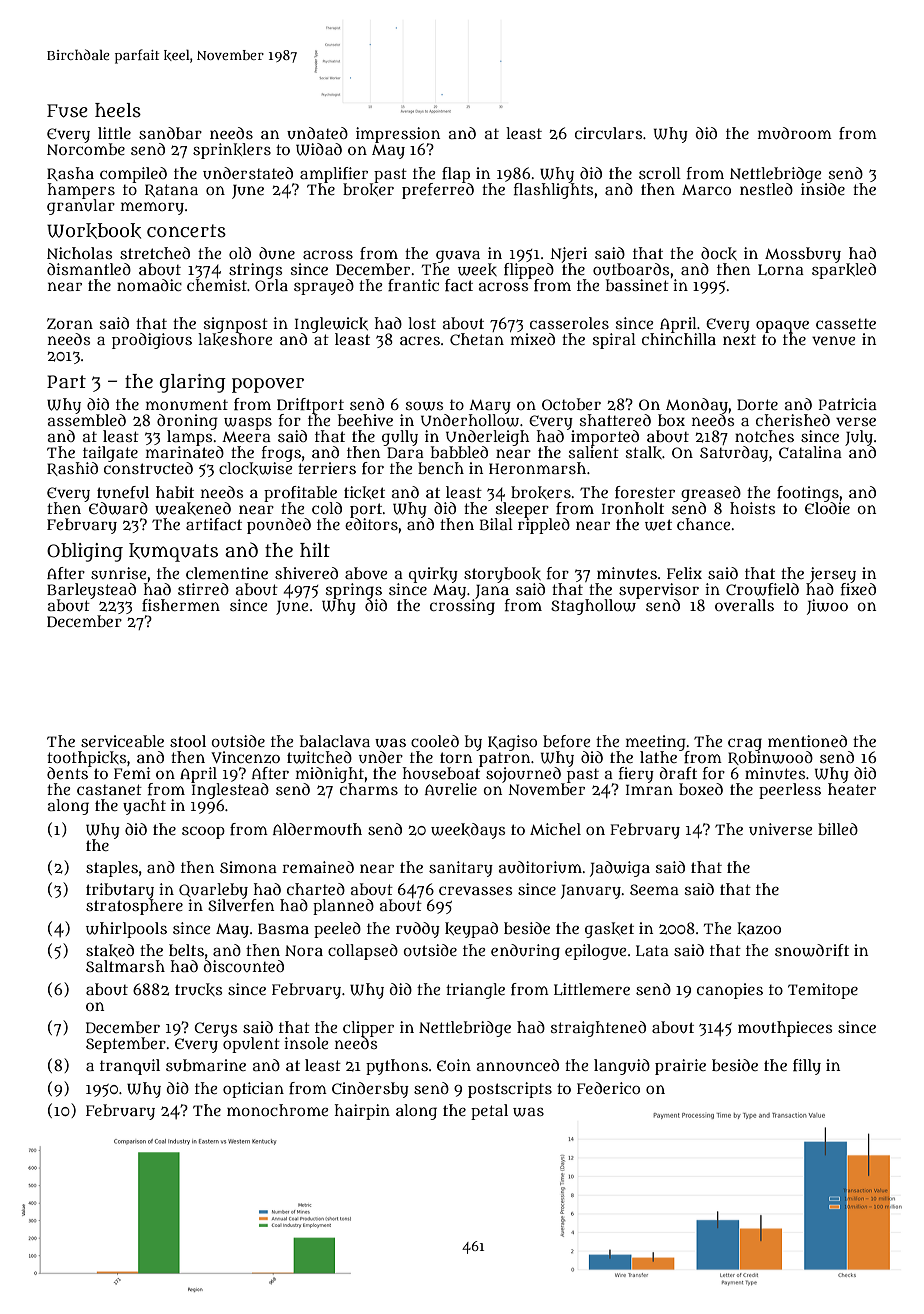 This screenshot has height=1314, width=924. Describe the element at coordinates (130, 1067) in the screenshot. I see `tranquil` at that location.
